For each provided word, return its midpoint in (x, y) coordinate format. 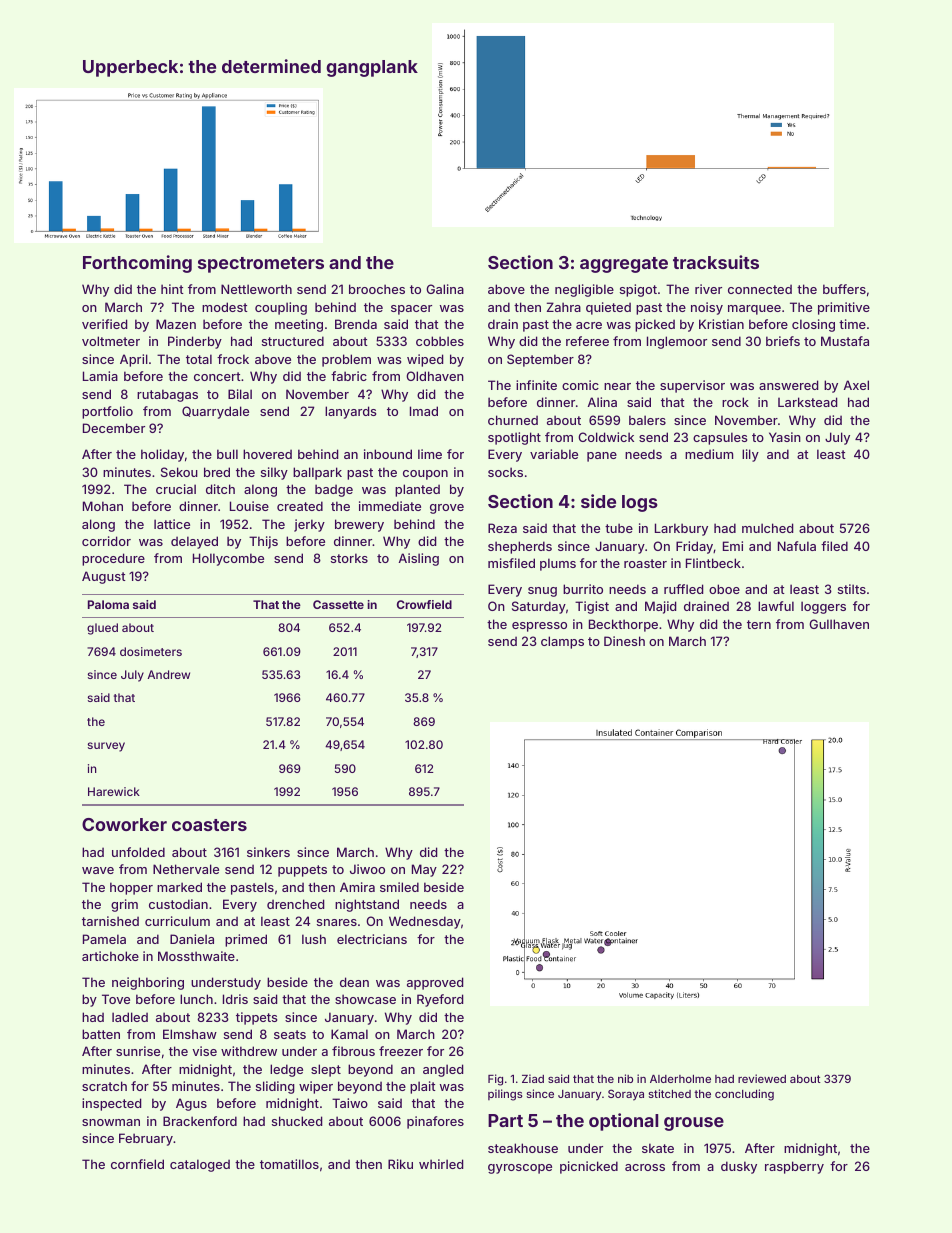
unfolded (138, 852)
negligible (584, 290)
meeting (299, 325)
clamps (562, 642)
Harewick (114, 791)
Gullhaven (839, 624)
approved (435, 983)
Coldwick (606, 437)
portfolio (107, 412)
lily (750, 455)
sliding (275, 1087)
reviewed (762, 1078)
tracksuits (716, 262)
